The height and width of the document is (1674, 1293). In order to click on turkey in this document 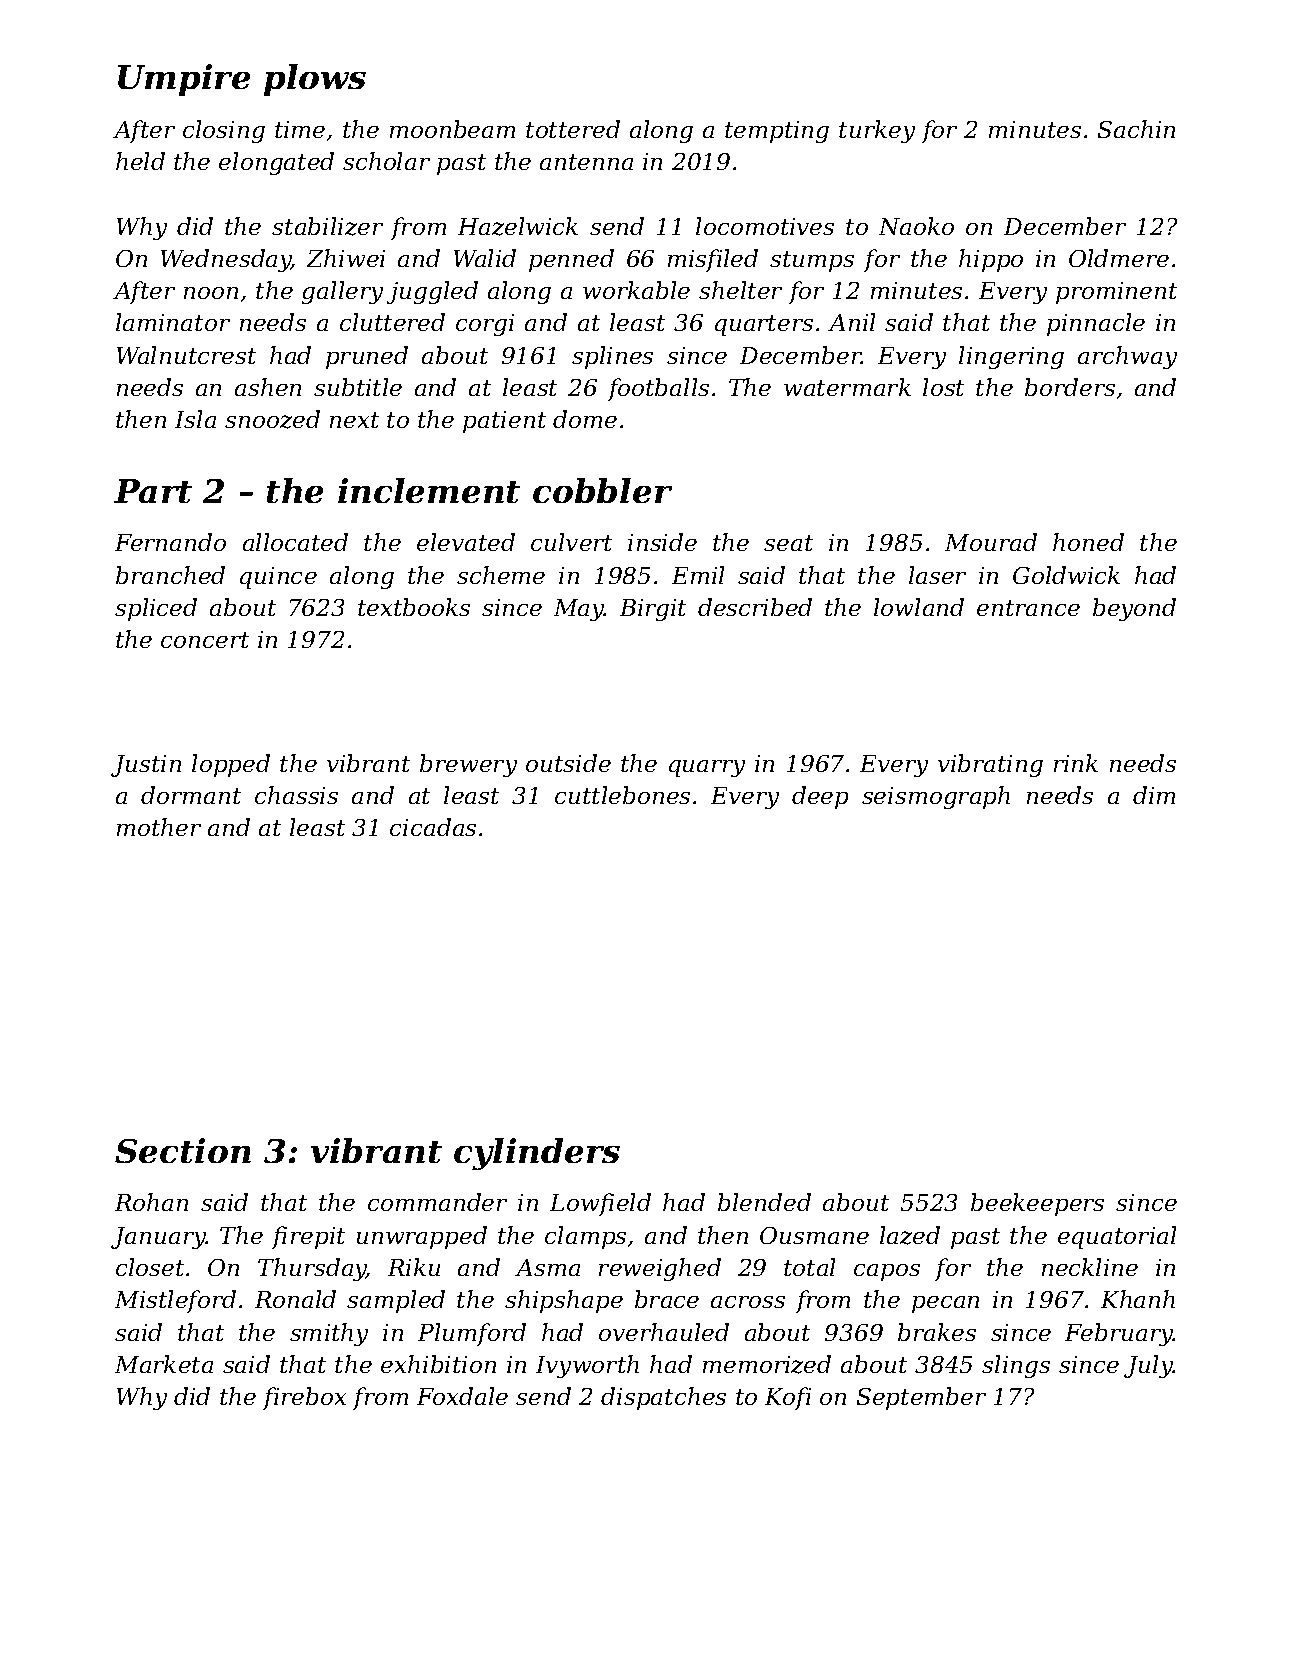, I will do `click(877, 131)`.
